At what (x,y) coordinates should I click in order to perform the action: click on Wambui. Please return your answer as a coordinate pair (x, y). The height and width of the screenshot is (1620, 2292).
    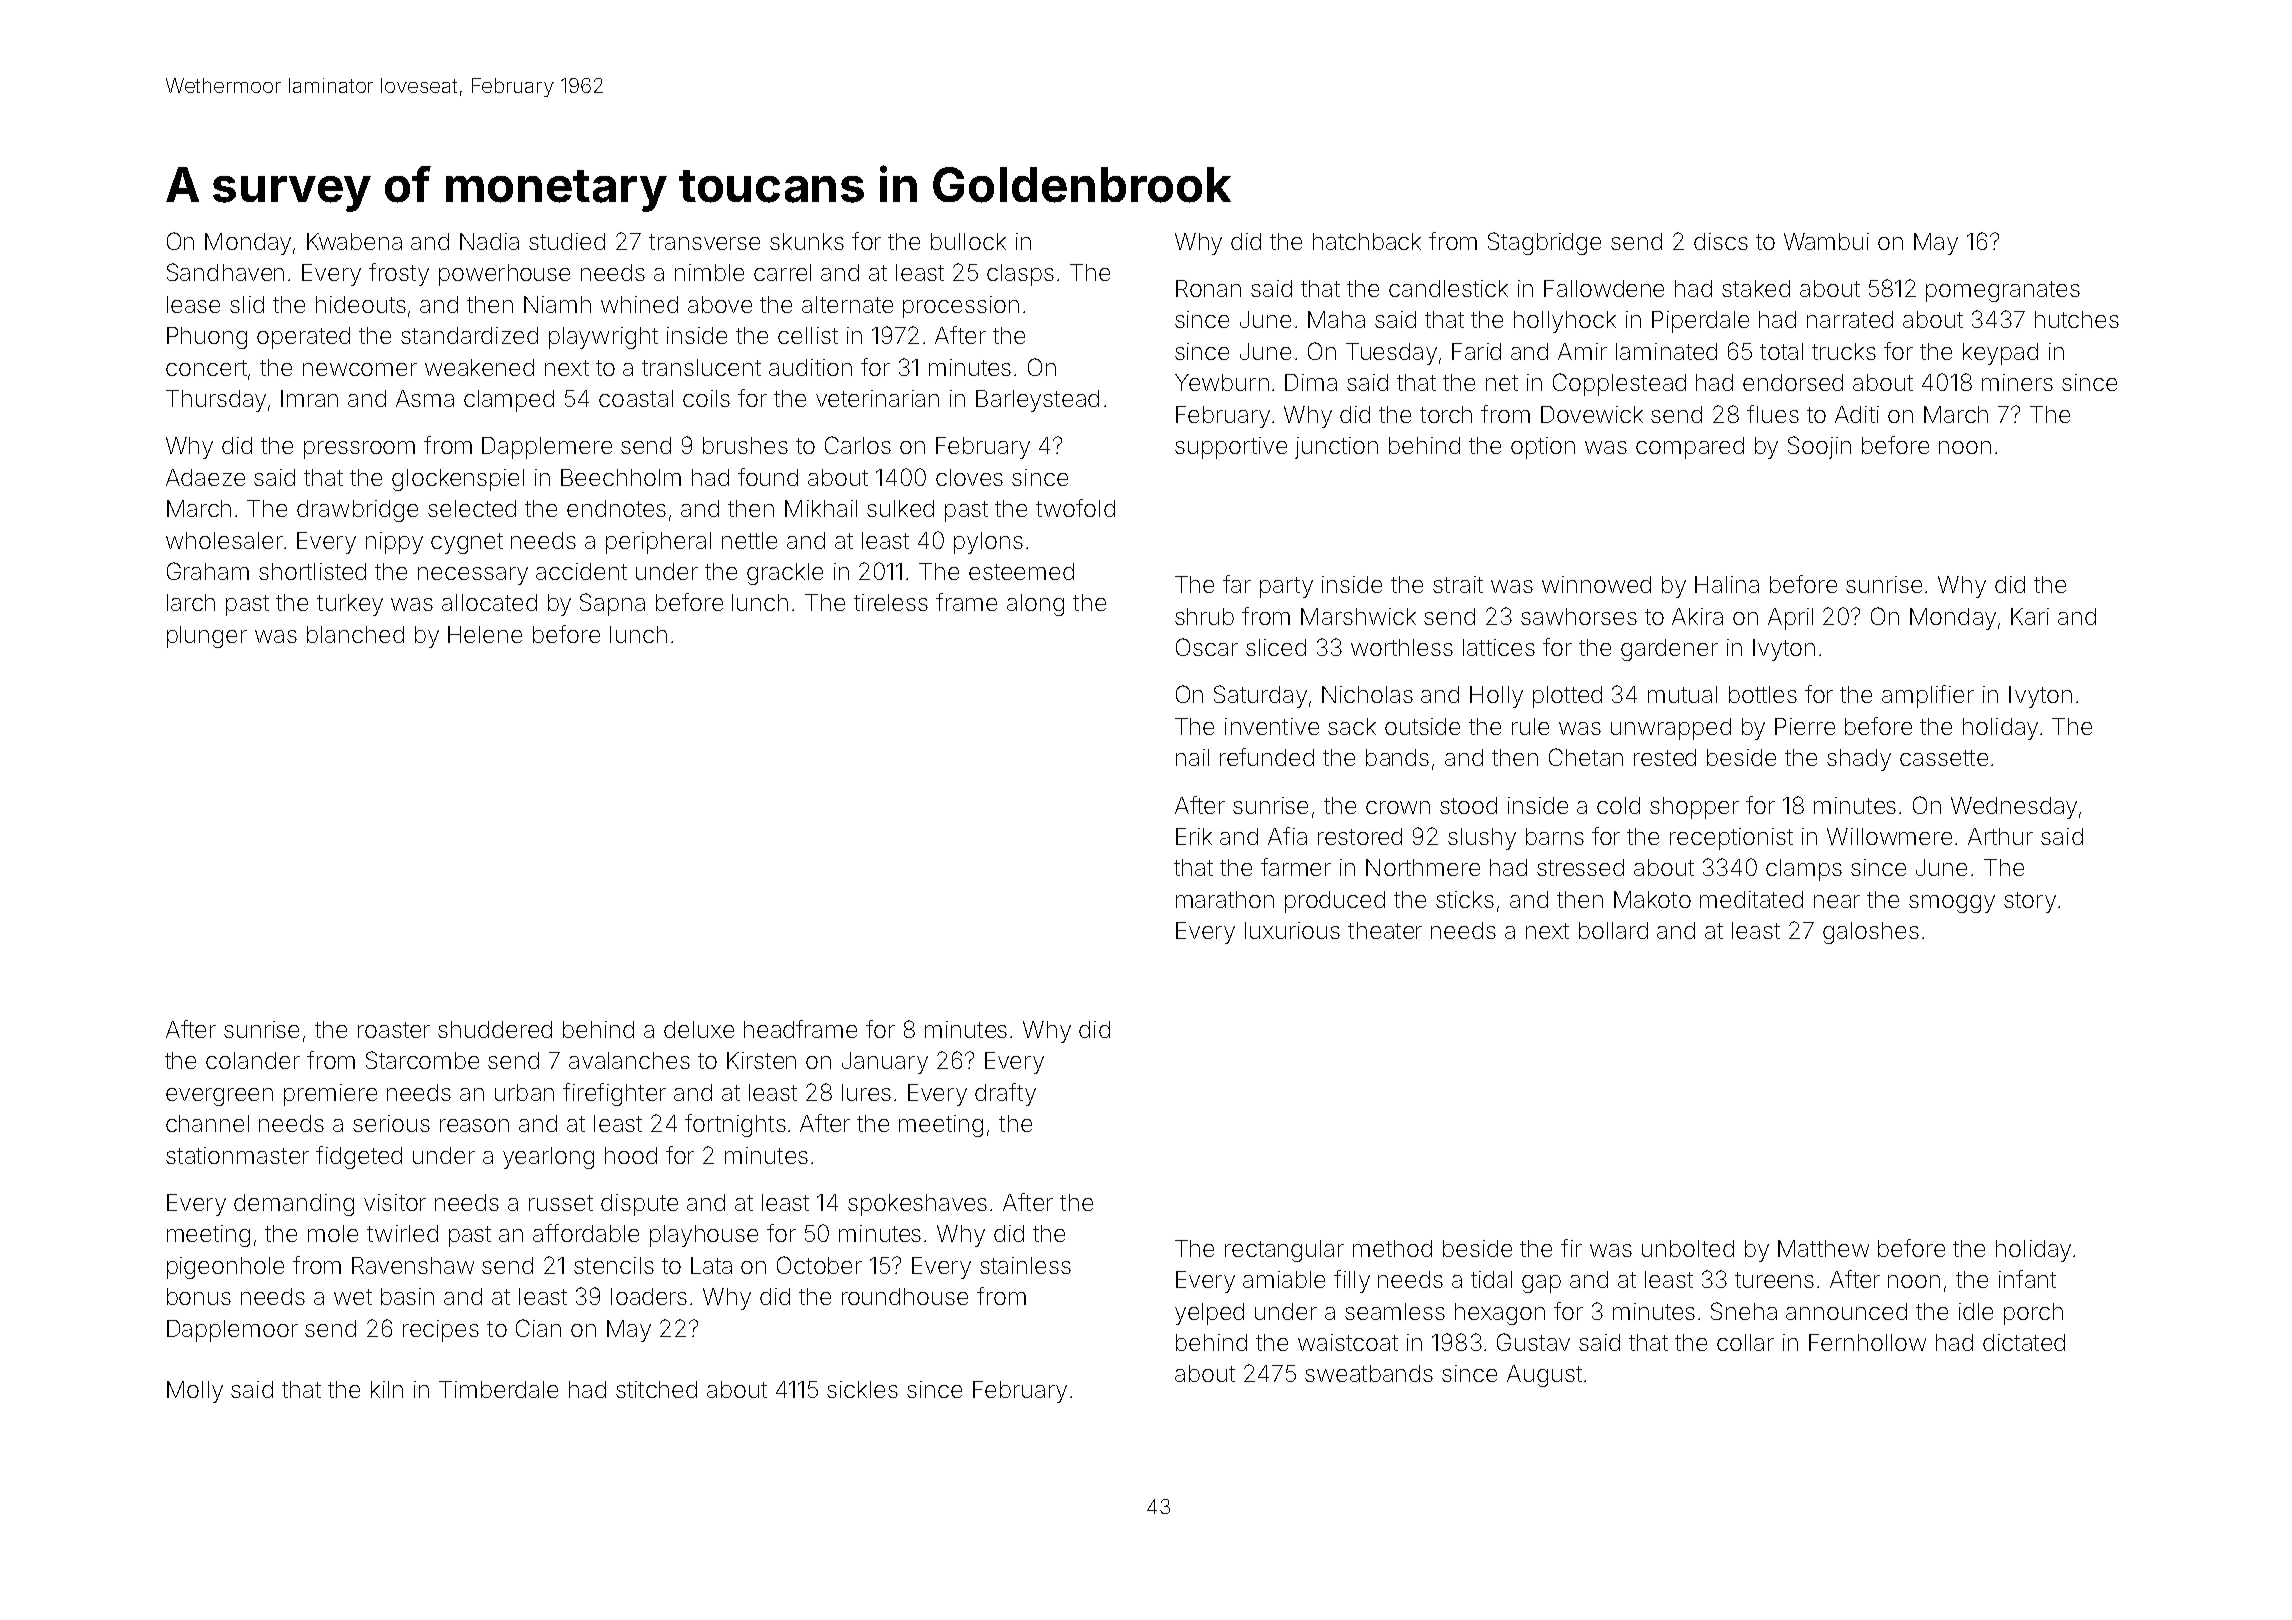
    Looking at the image, I should click on (1826, 241).
